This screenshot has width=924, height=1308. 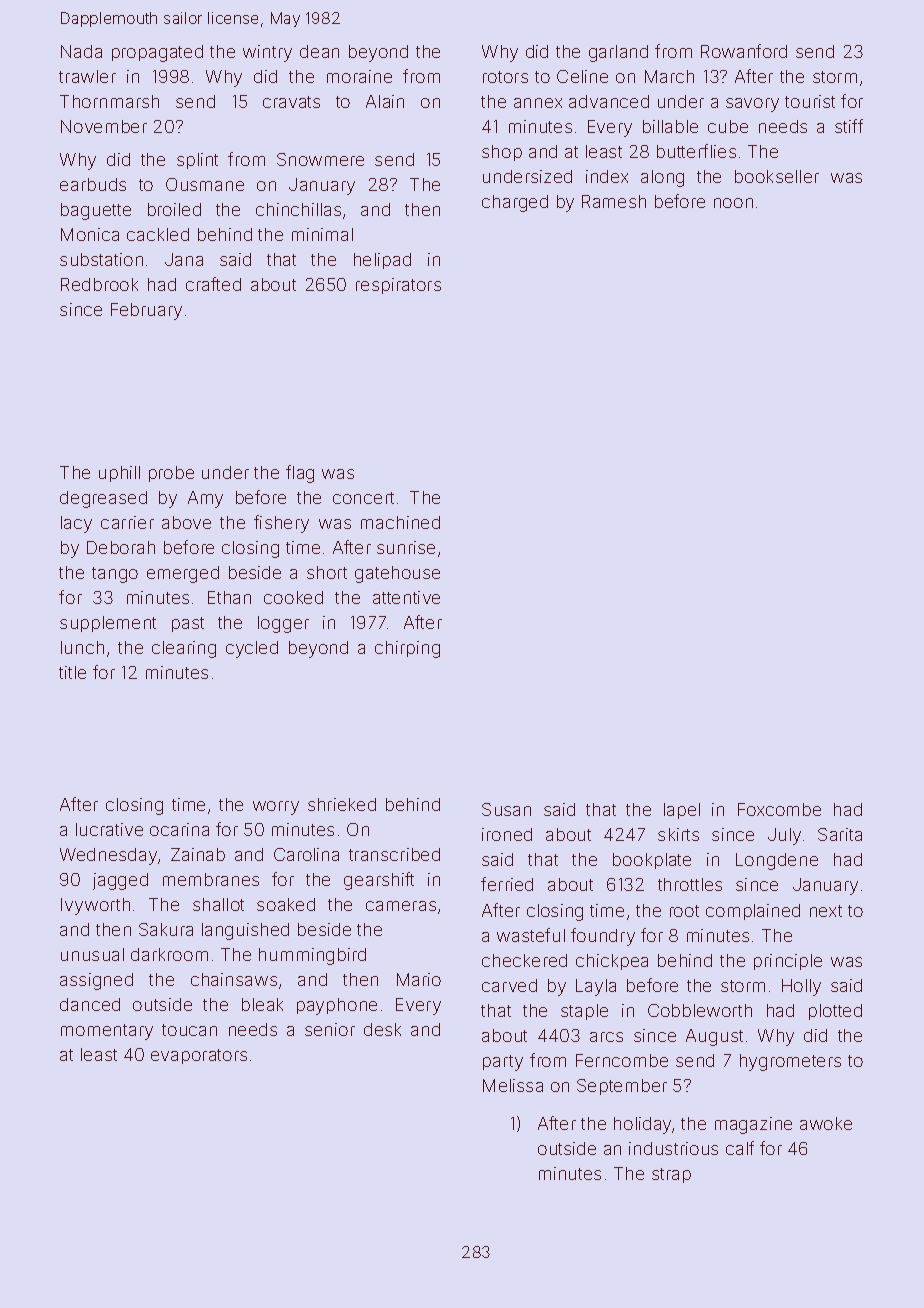 What do you see at coordinates (407, 649) in the screenshot?
I see `chirping` at bounding box center [407, 649].
